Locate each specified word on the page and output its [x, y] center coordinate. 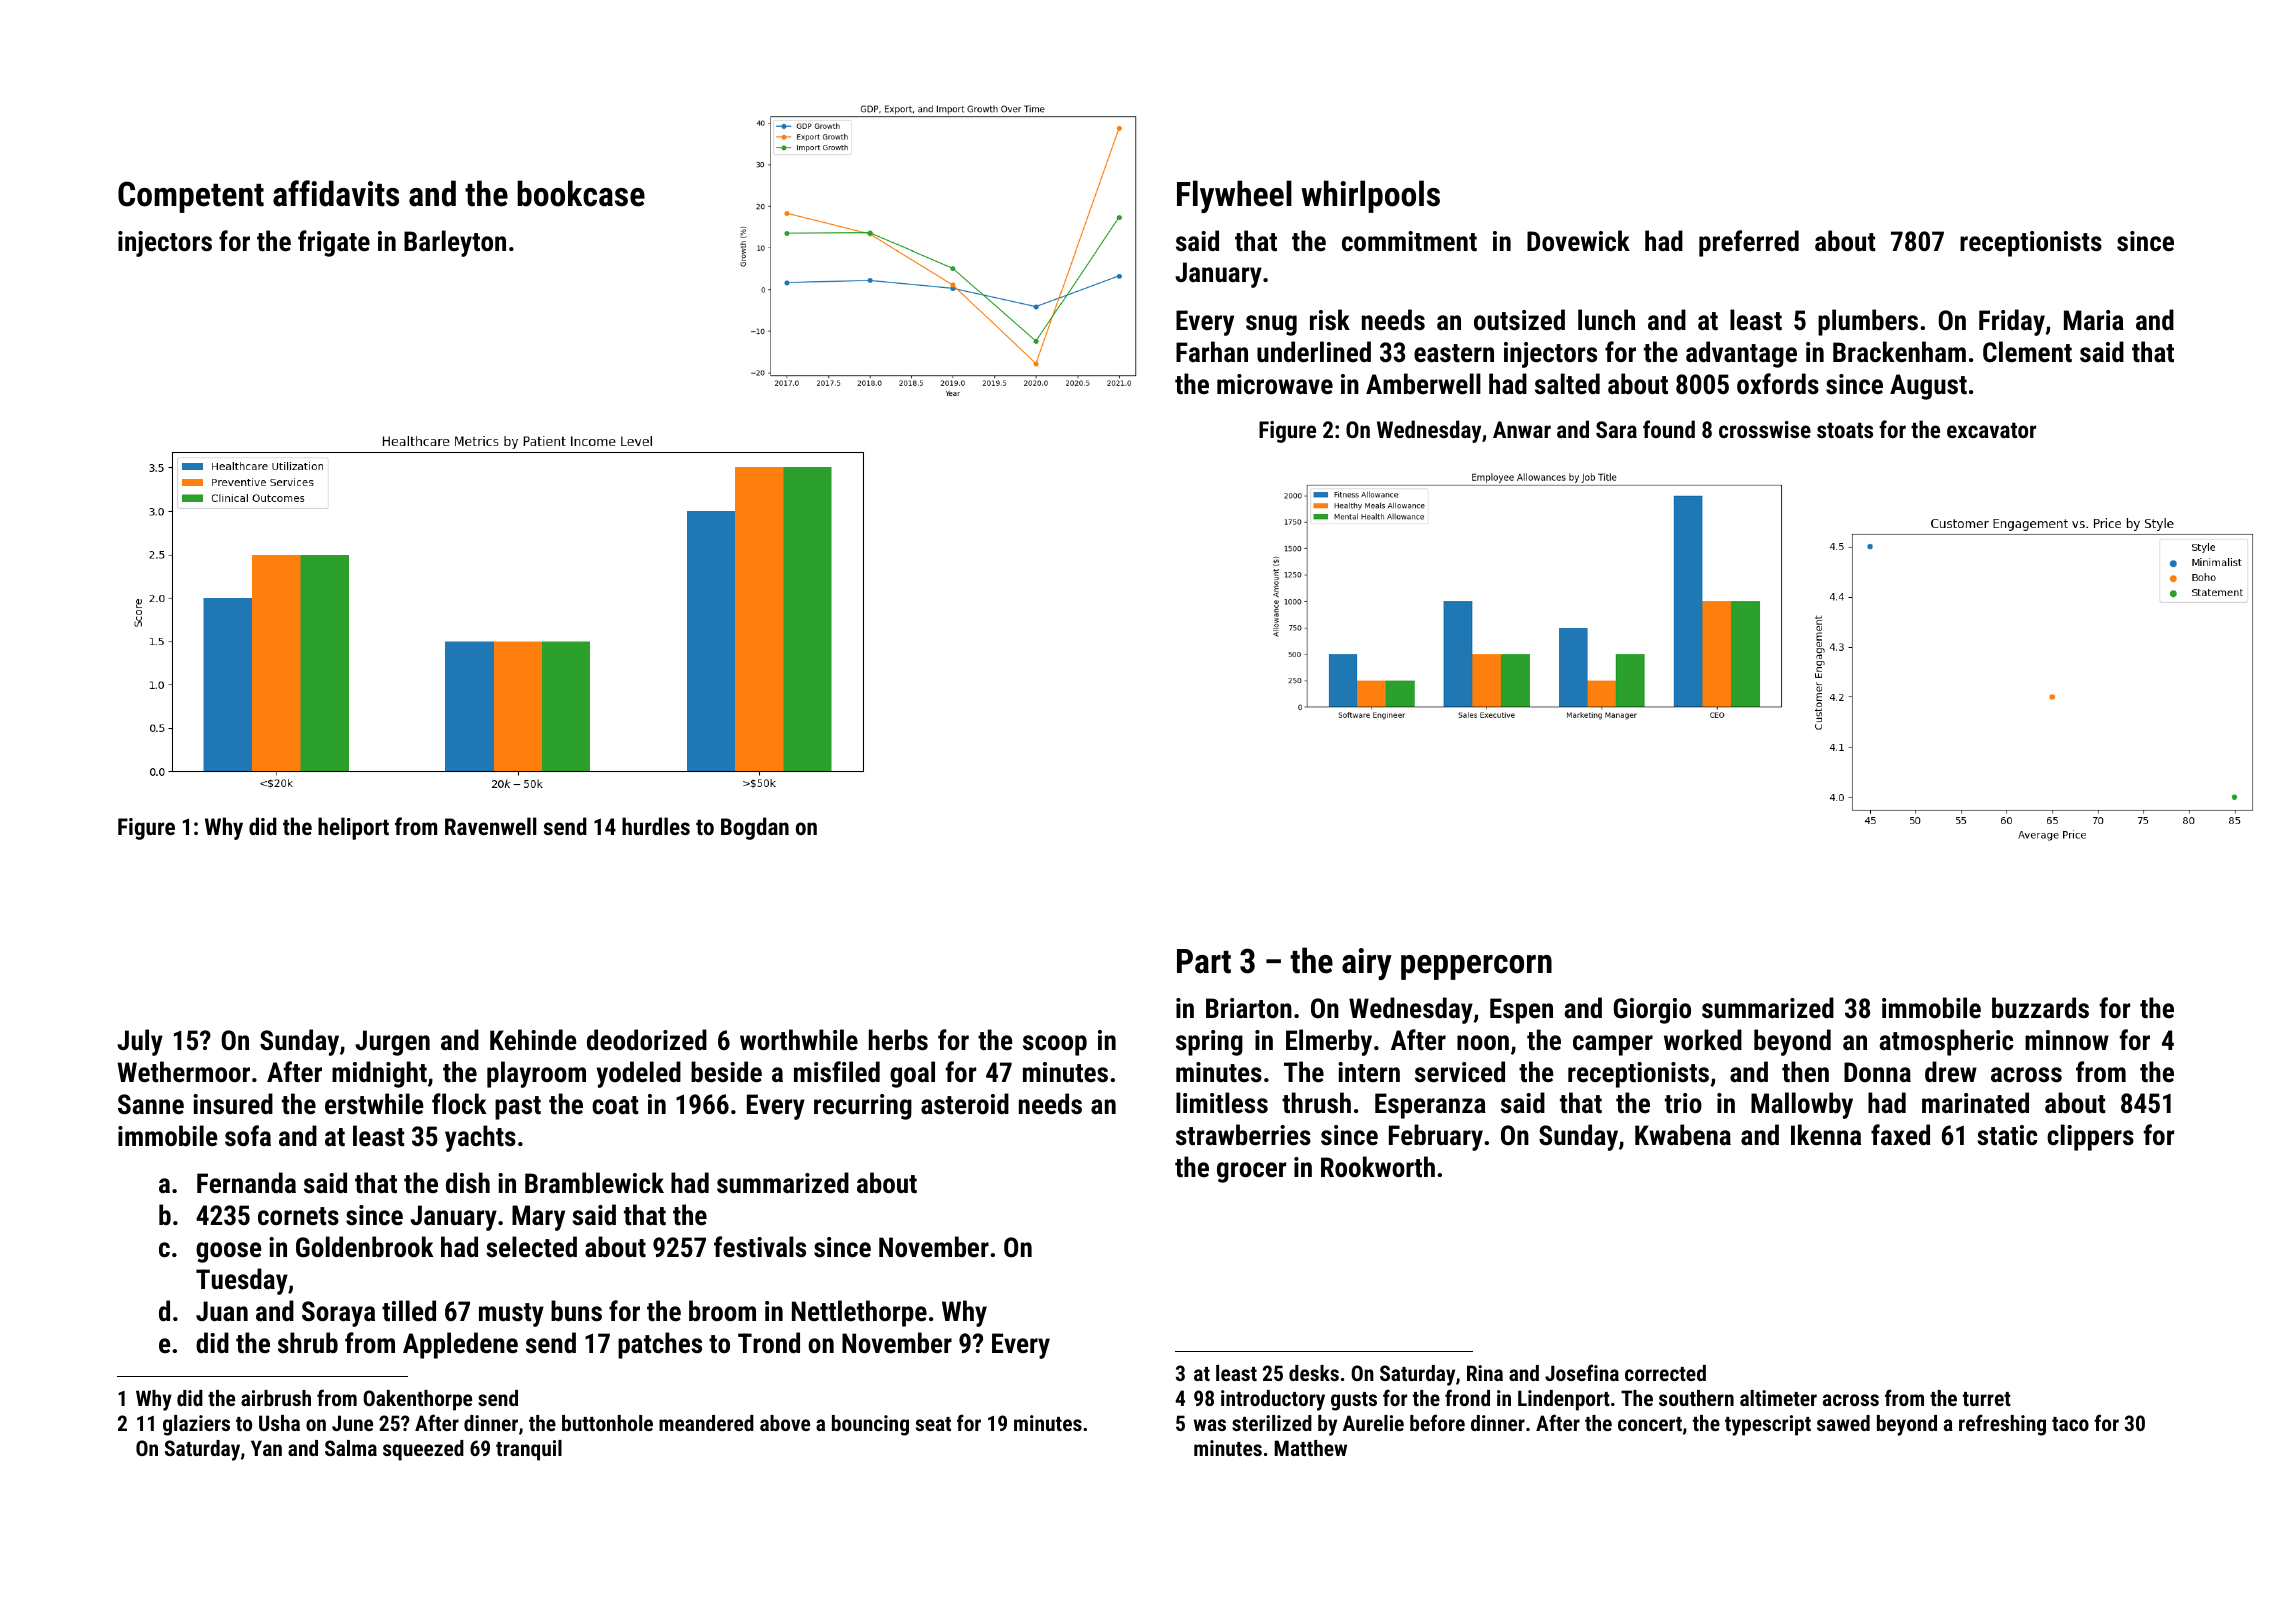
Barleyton [455, 243]
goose [229, 1252]
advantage [1741, 354]
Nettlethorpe [859, 1313]
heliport [353, 828]
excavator [1991, 430]
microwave [1275, 384]
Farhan [1212, 352]
